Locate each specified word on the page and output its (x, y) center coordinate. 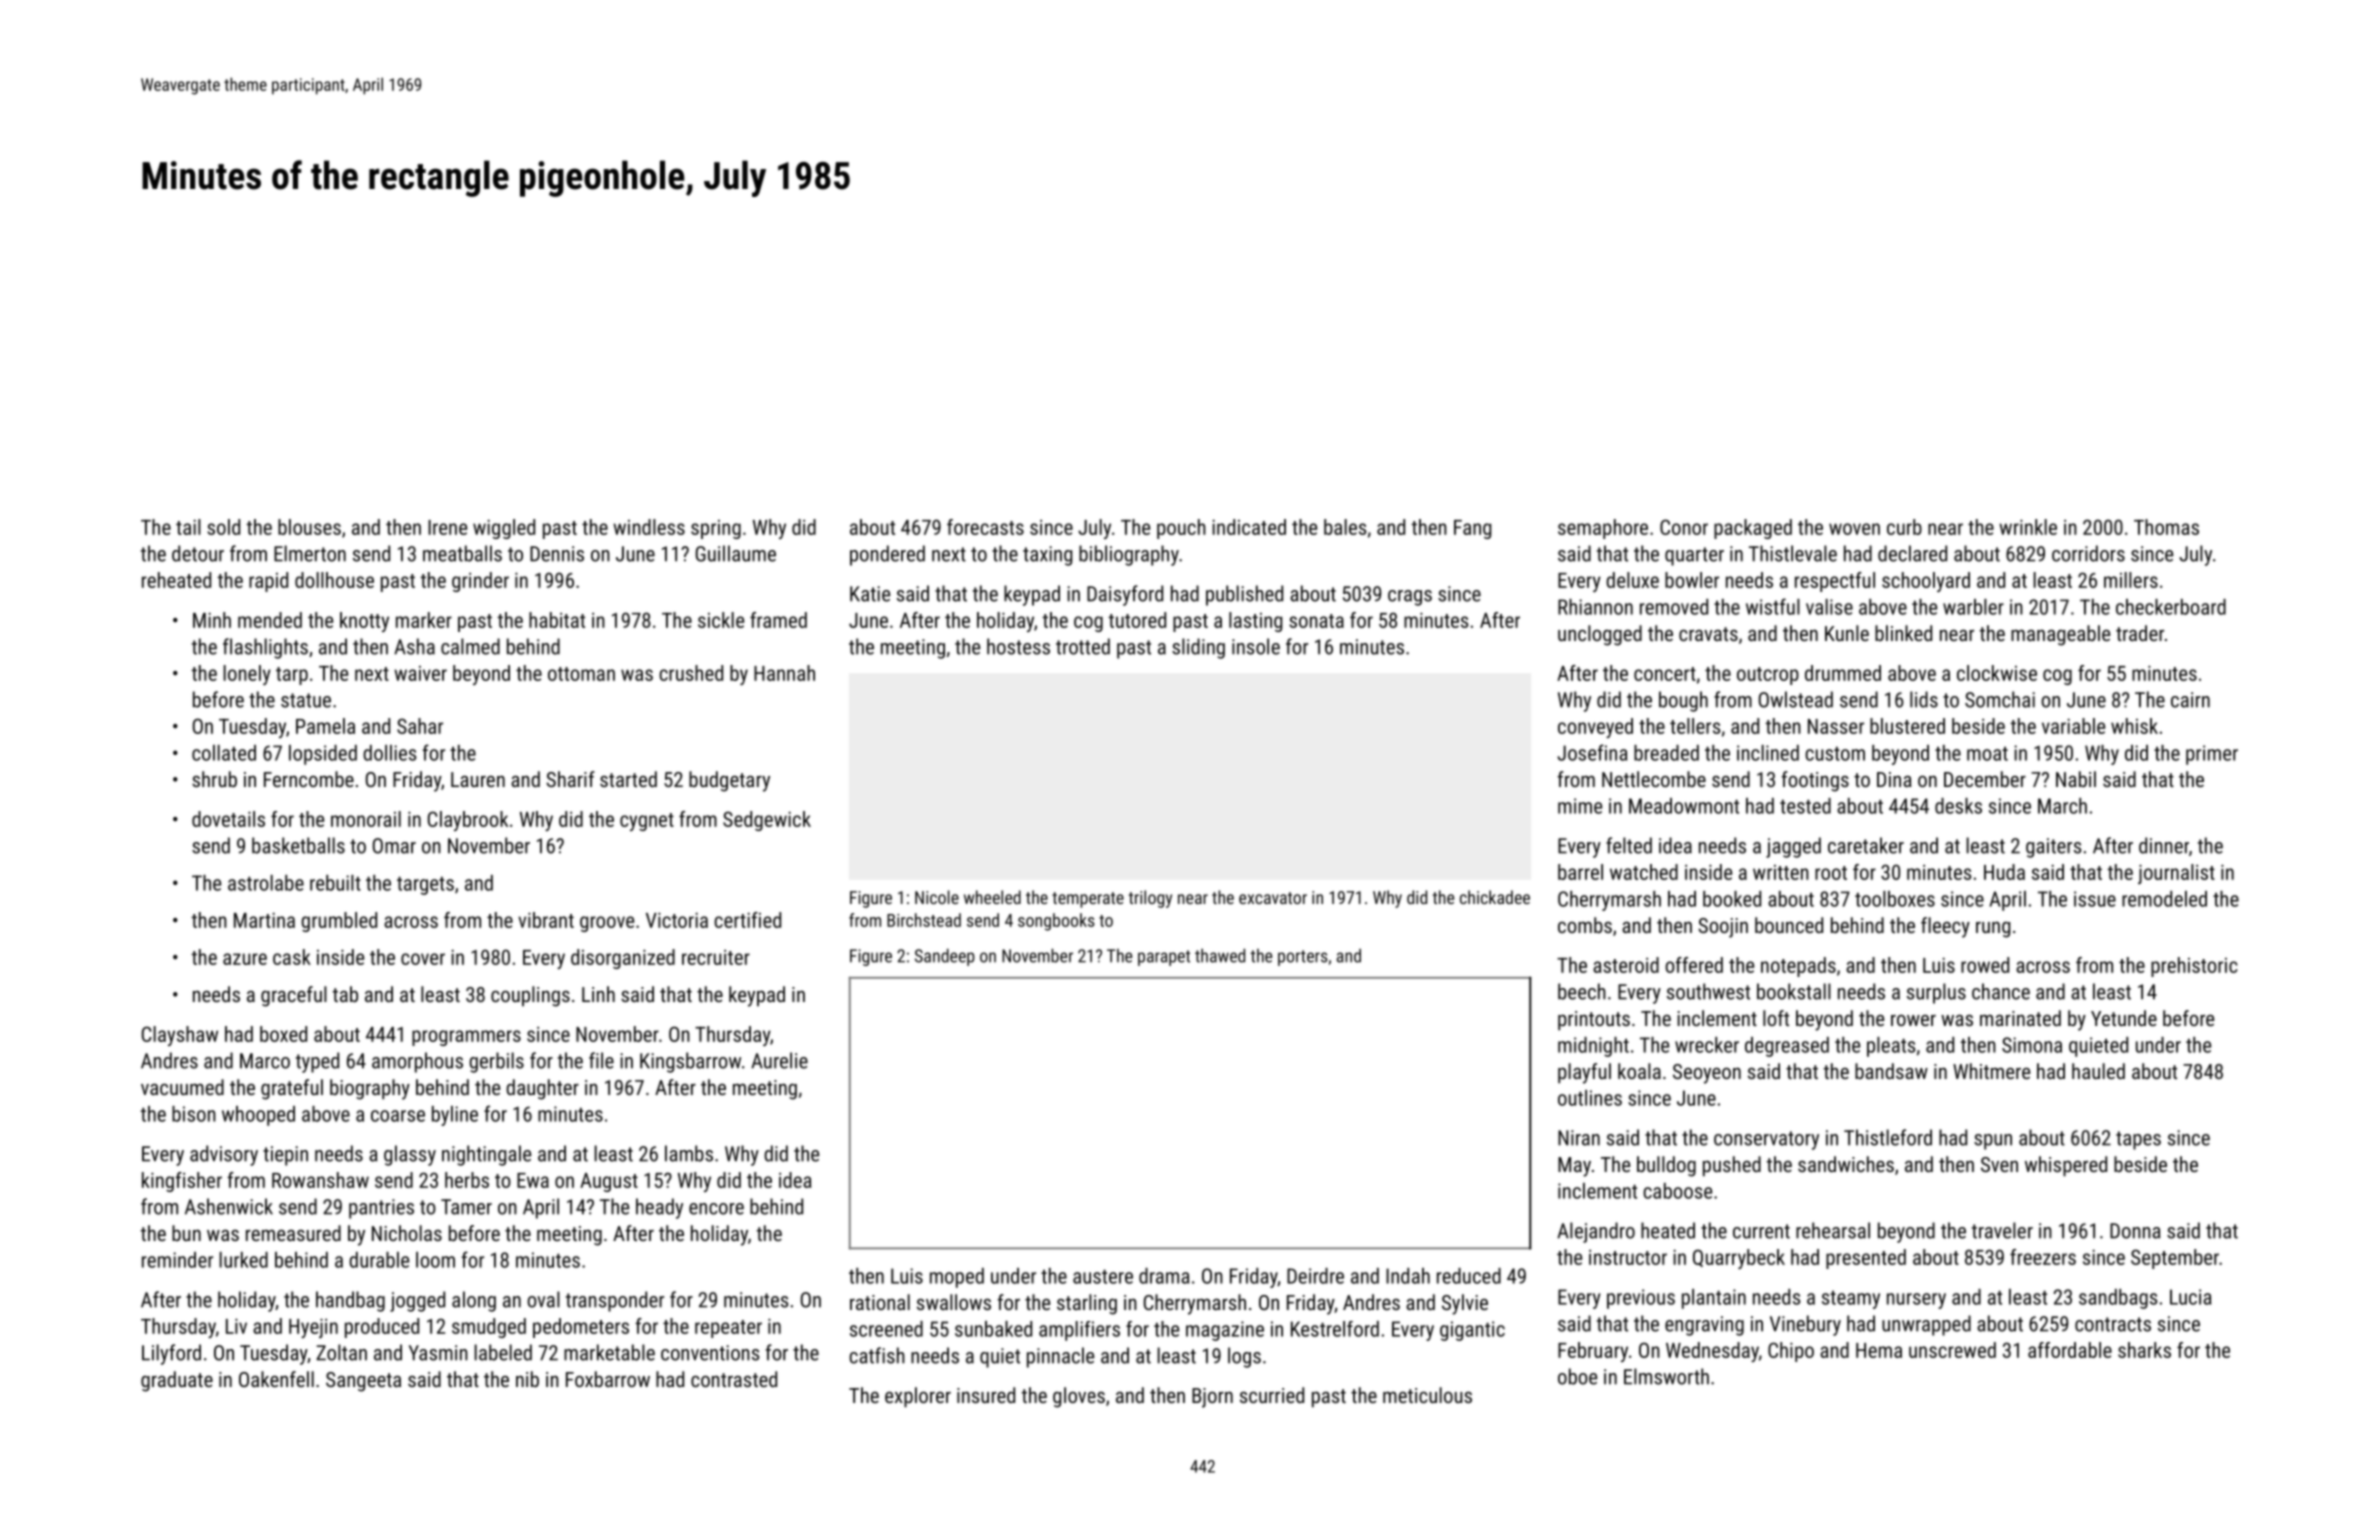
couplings (530, 996)
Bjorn (1212, 1398)
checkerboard (2171, 607)
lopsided (323, 755)
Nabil (2076, 779)
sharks (2144, 1350)
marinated (2020, 1018)
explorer (918, 1397)
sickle (721, 620)
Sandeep (945, 957)
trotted (1083, 646)
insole (1256, 646)
